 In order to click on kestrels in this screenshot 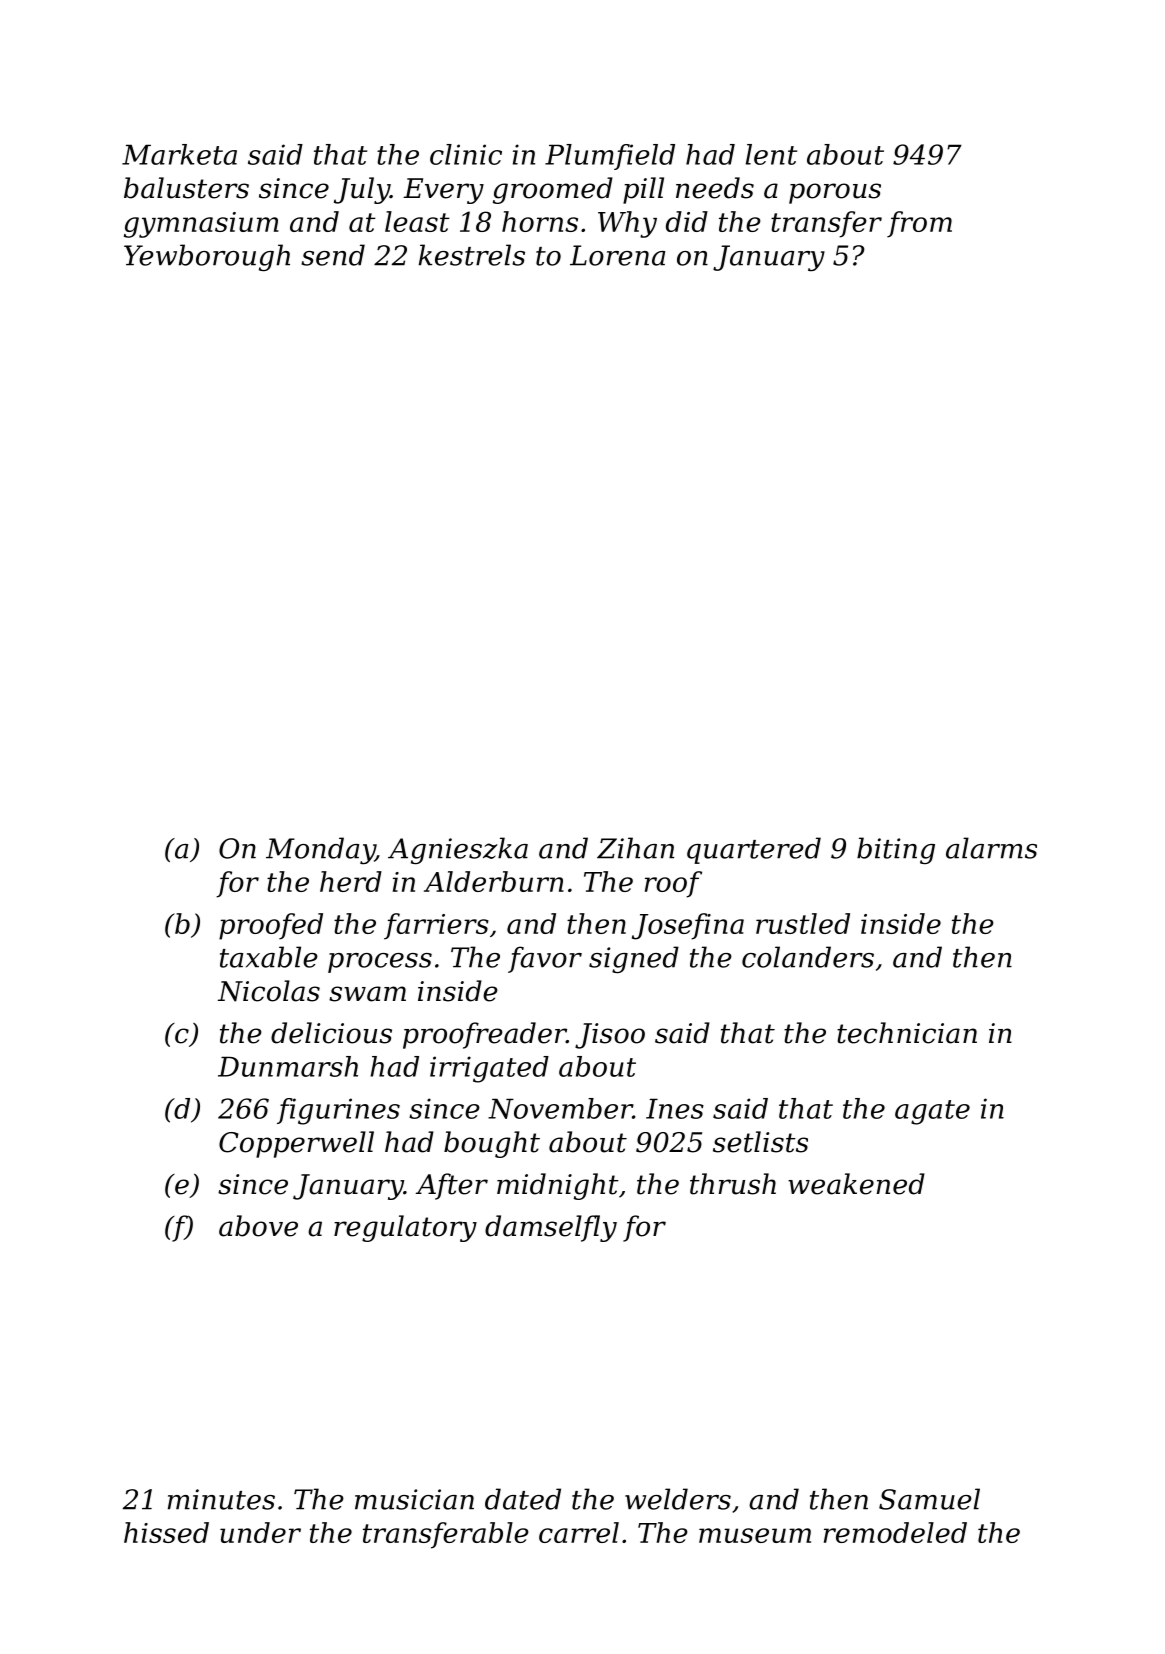, I will do `click(472, 255)`.
